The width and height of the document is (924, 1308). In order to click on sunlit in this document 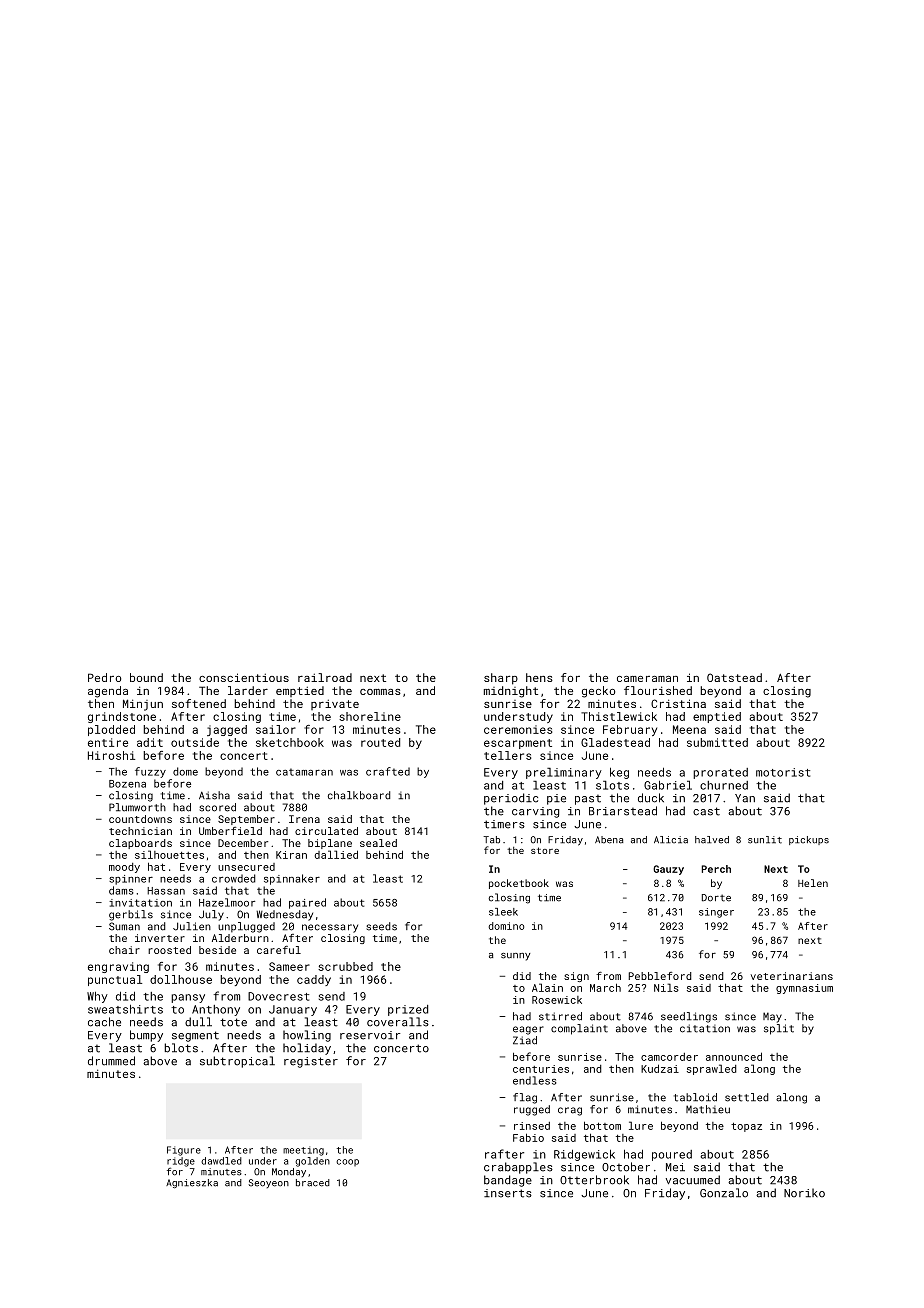, I will do `click(765, 840)`.
